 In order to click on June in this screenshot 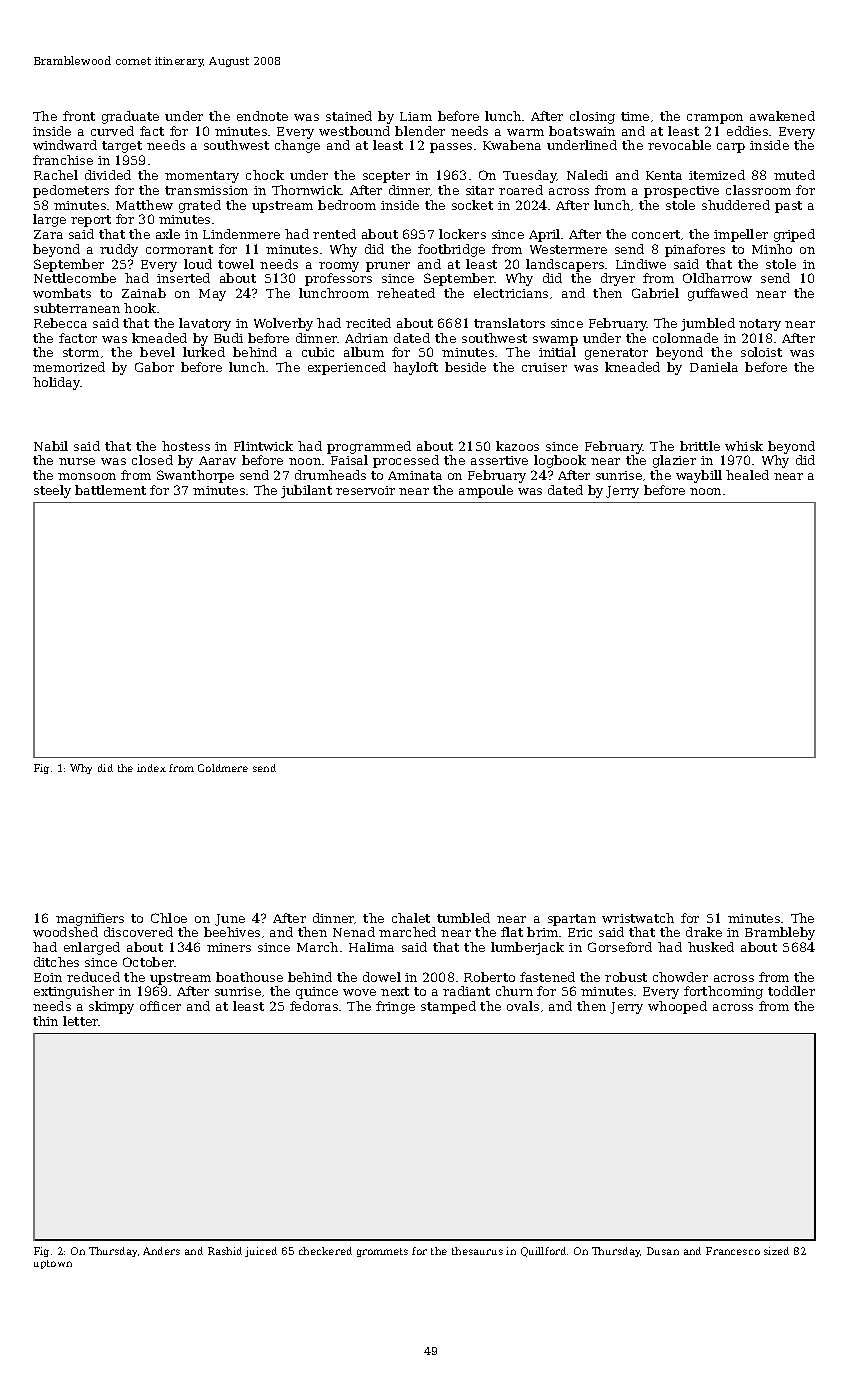, I will do `click(230, 920)`.
